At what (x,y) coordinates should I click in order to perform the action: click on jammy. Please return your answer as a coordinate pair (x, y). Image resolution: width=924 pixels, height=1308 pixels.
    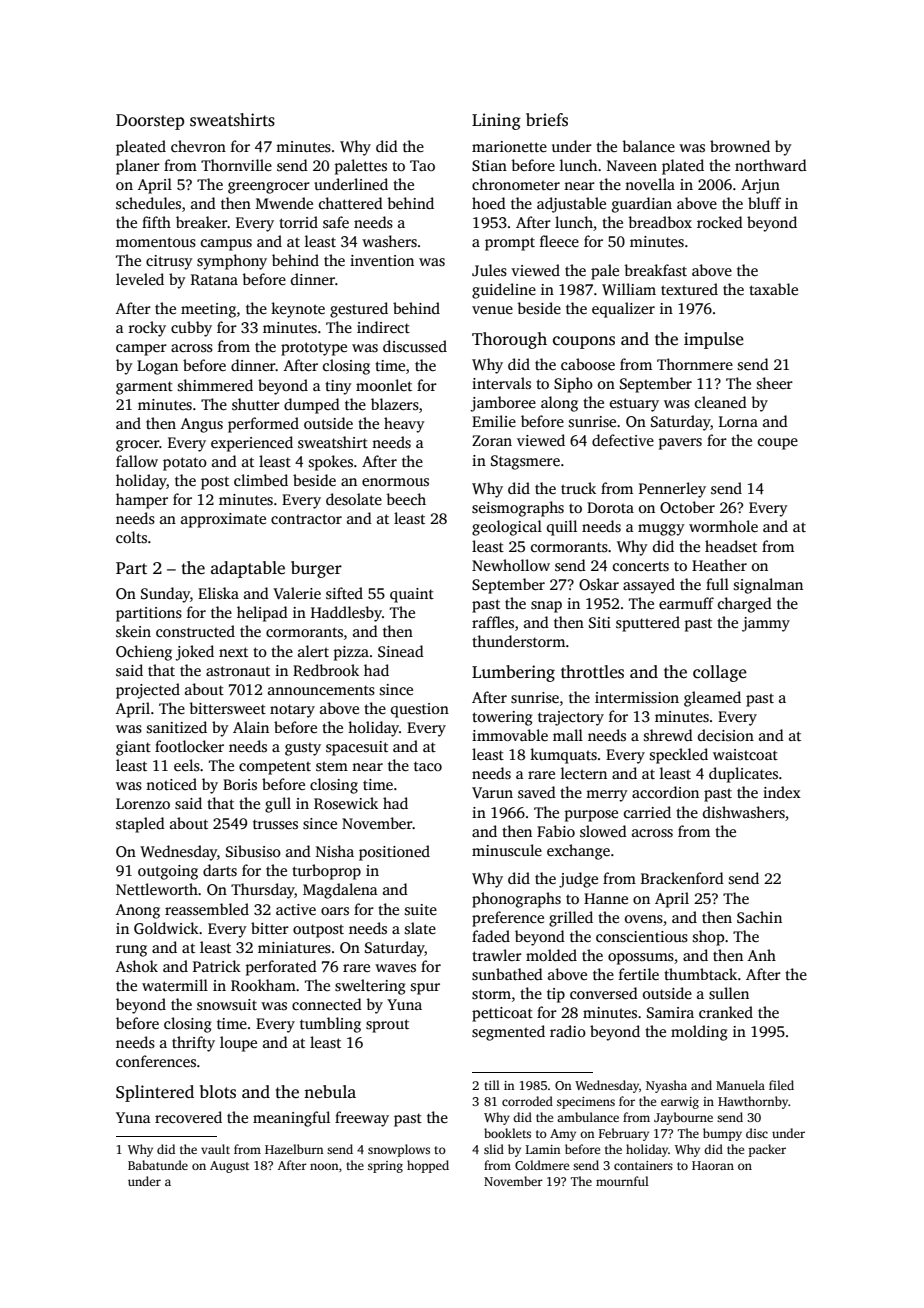
    Looking at the image, I should click on (766, 624).
